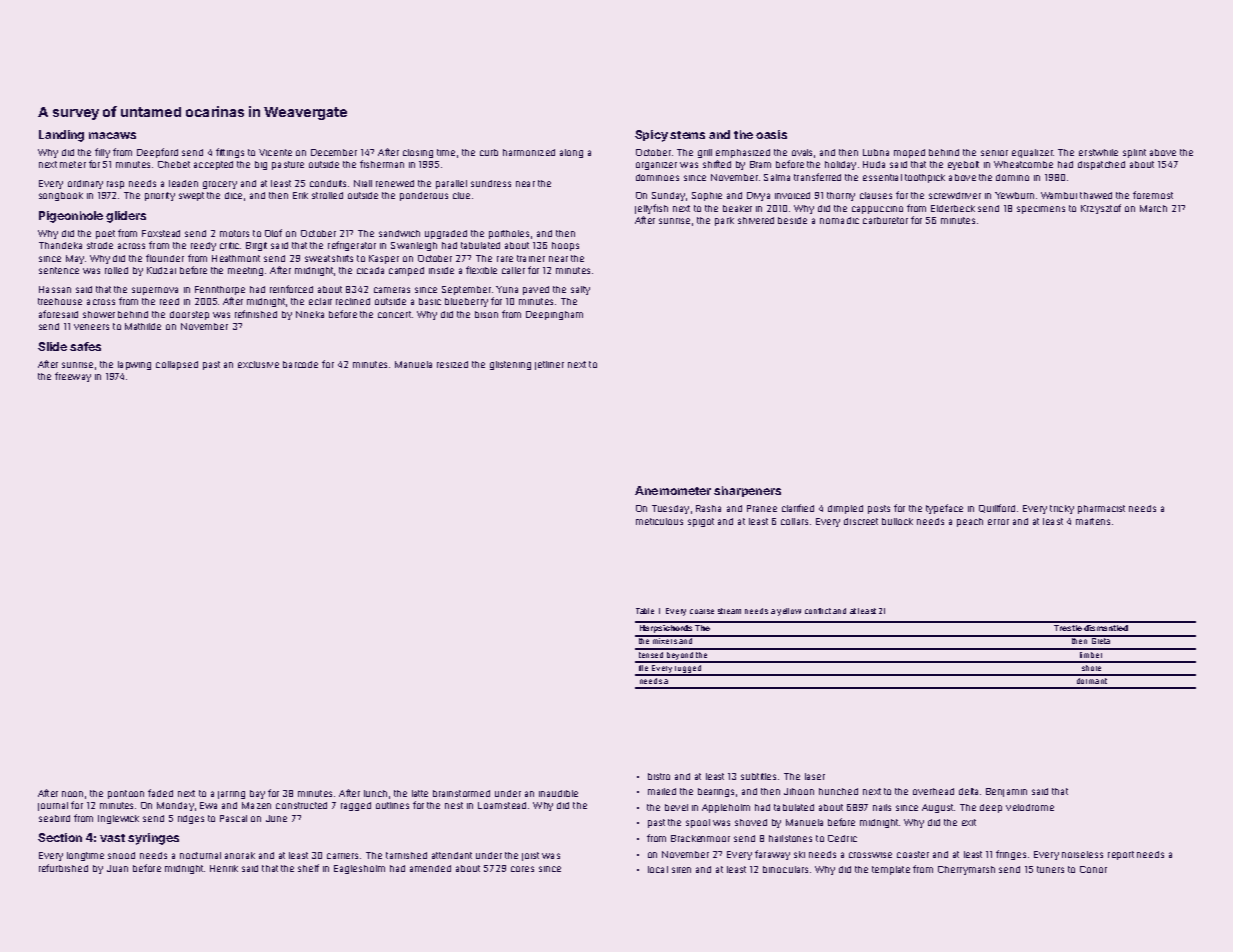  I want to click on splint, so click(1134, 153).
